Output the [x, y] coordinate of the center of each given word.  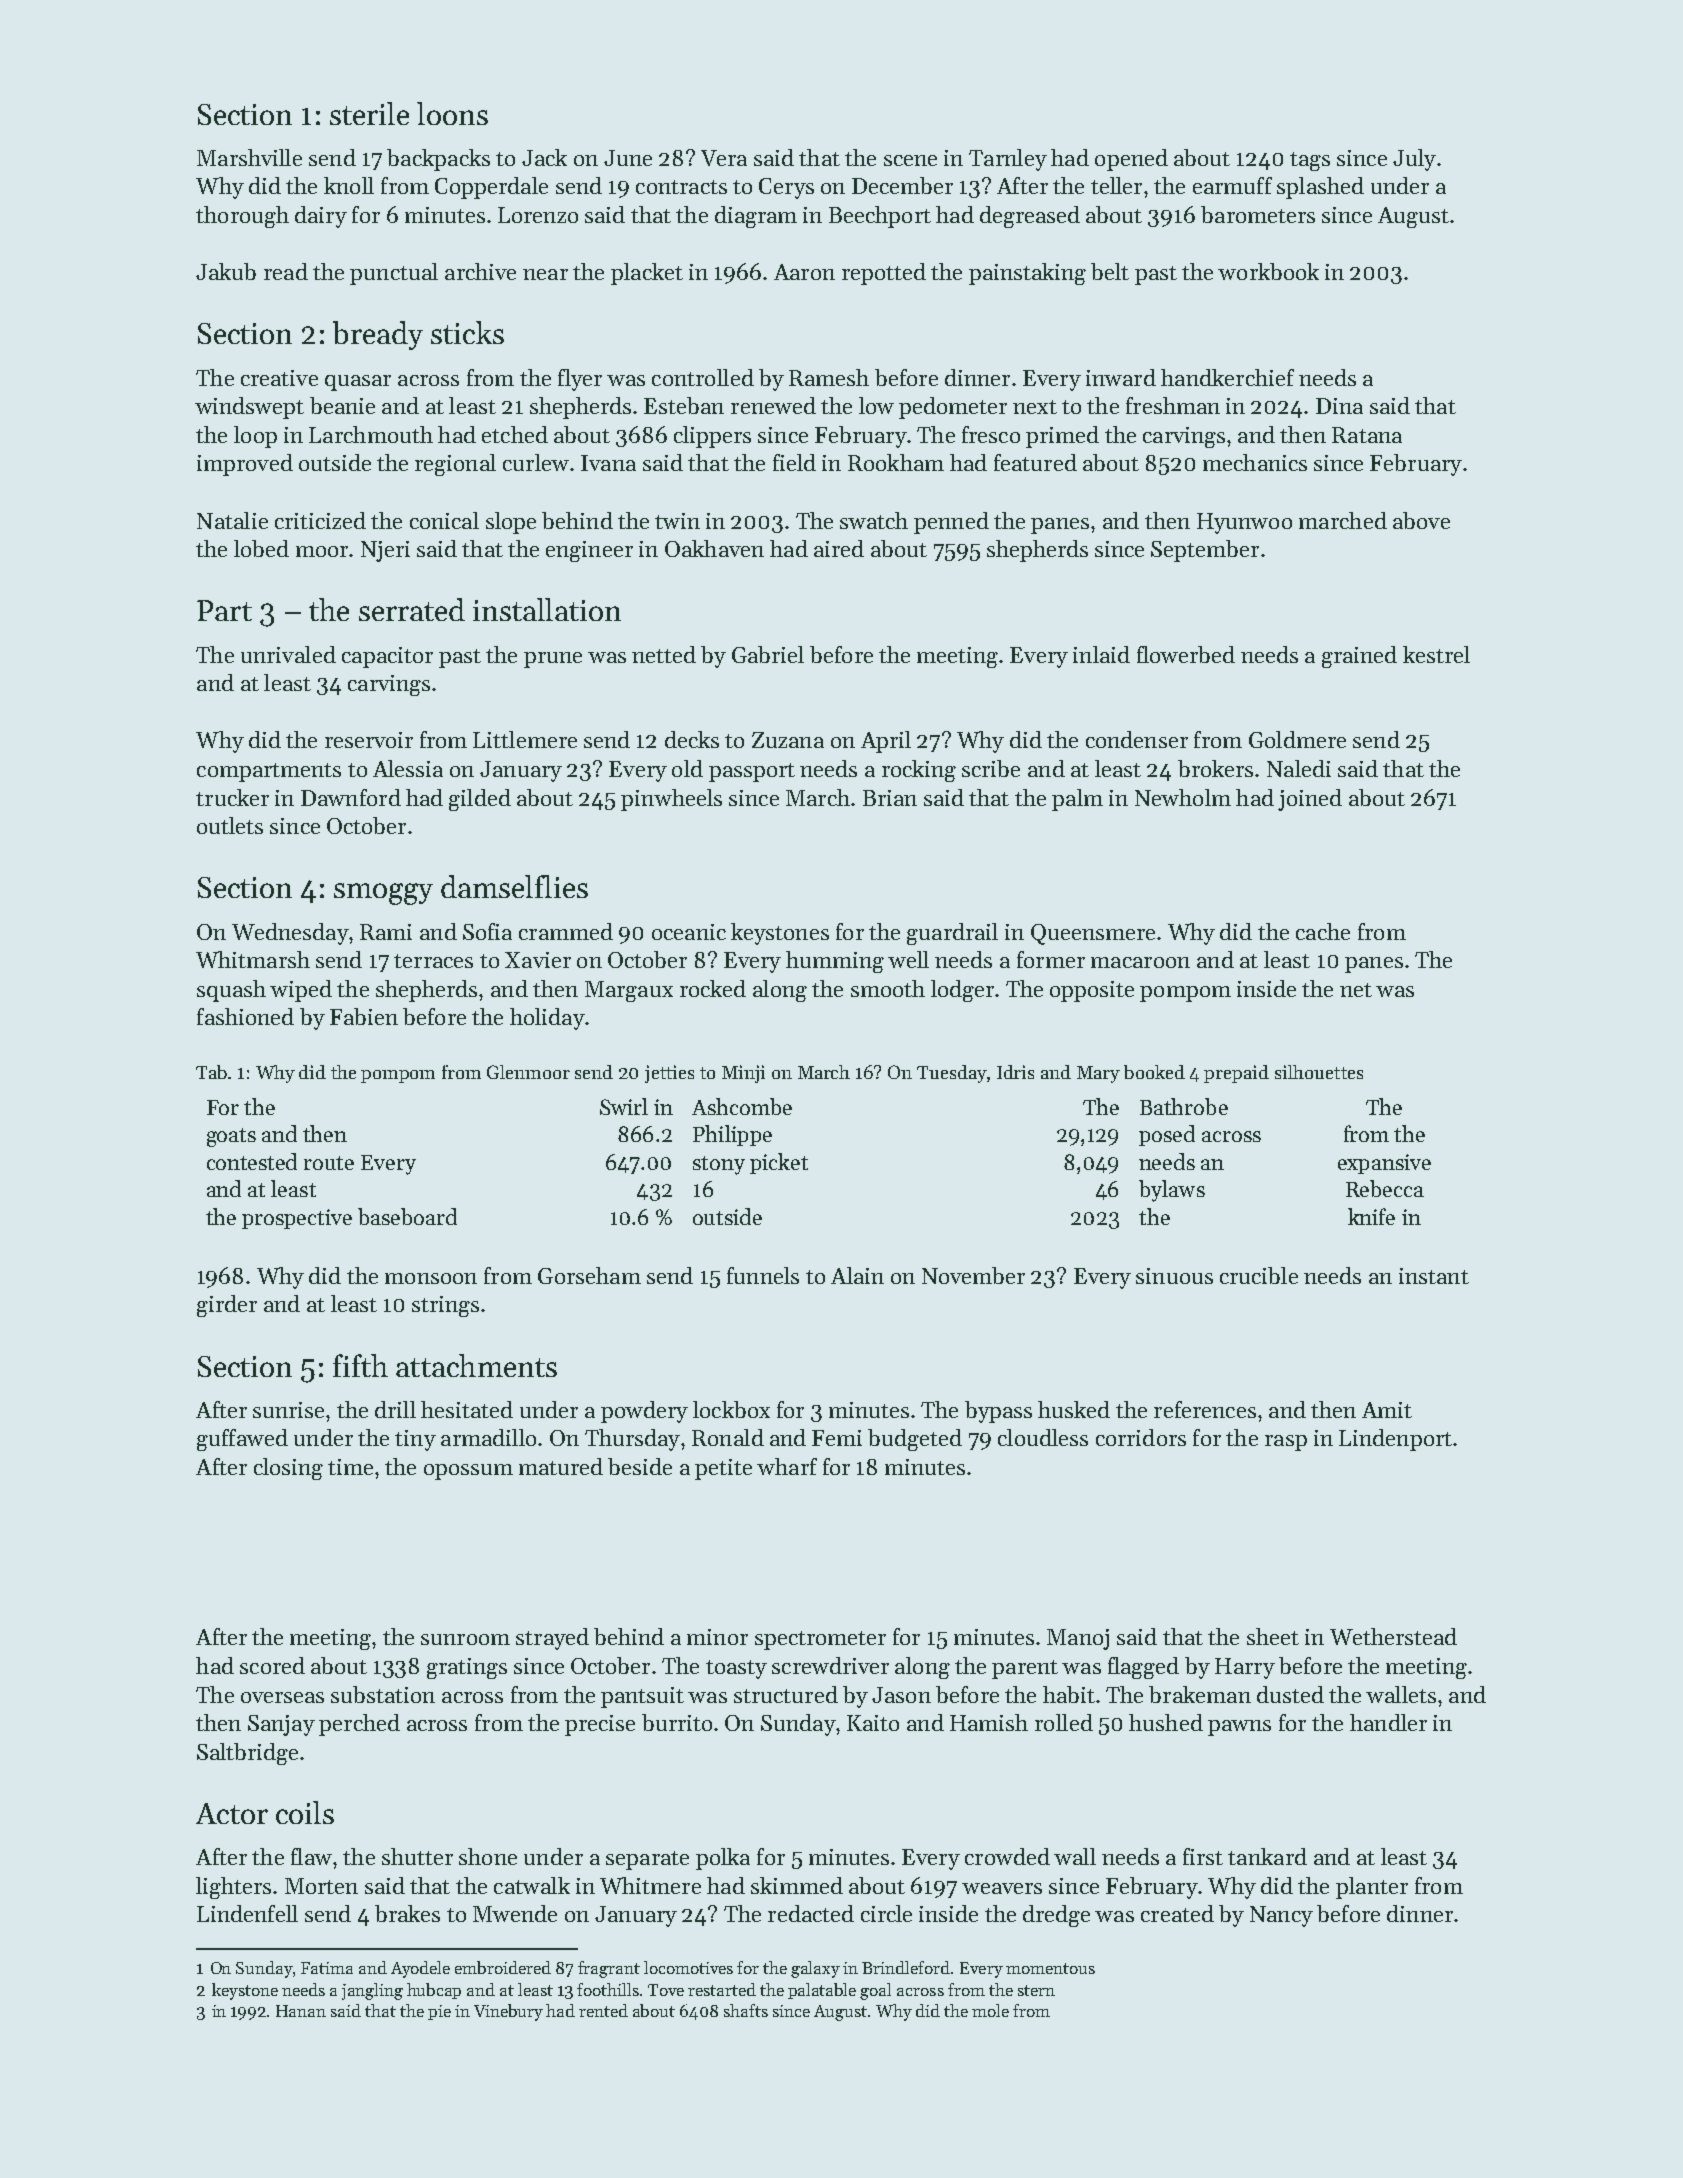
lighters [233, 1888]
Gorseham [589, 1275]
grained [1359, 657]
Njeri [385, 551]
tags [1310, 161]
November [973, 1275]
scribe [991, 768]
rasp [1286, 1443]
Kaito [873, 1723]
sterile [369, 113]
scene [910, 160]
